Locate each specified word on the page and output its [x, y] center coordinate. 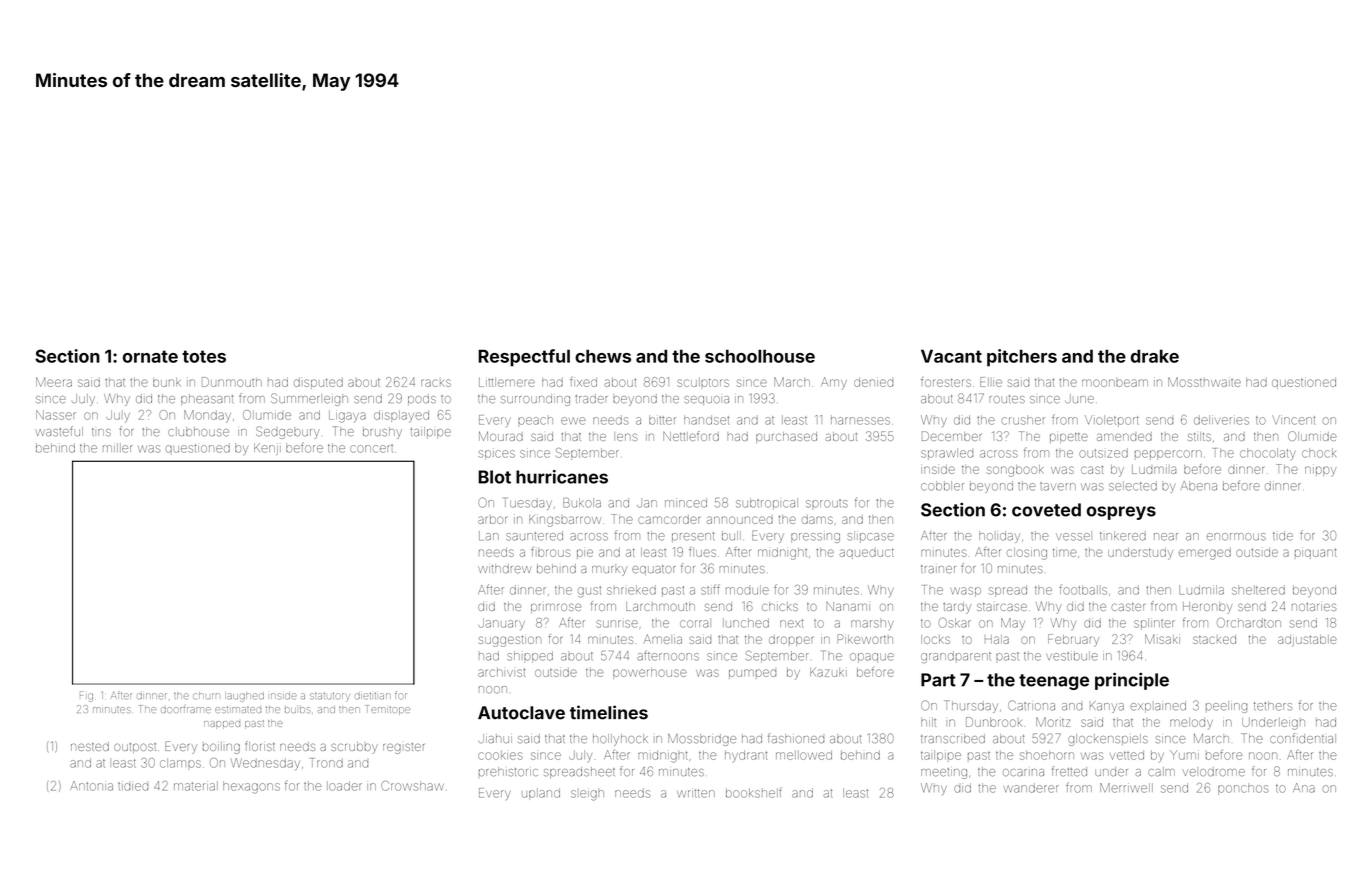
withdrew [504, 569]
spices [497, 455]
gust [589, 592]
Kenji [267, 449]
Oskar [954, 623]
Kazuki [828, 672]
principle [1132, 681]
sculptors [703, 382]
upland [541, 794]
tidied [133, 787]
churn [207, 696]
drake [1155, 356]
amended [1124, 436]
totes [204, 356]
